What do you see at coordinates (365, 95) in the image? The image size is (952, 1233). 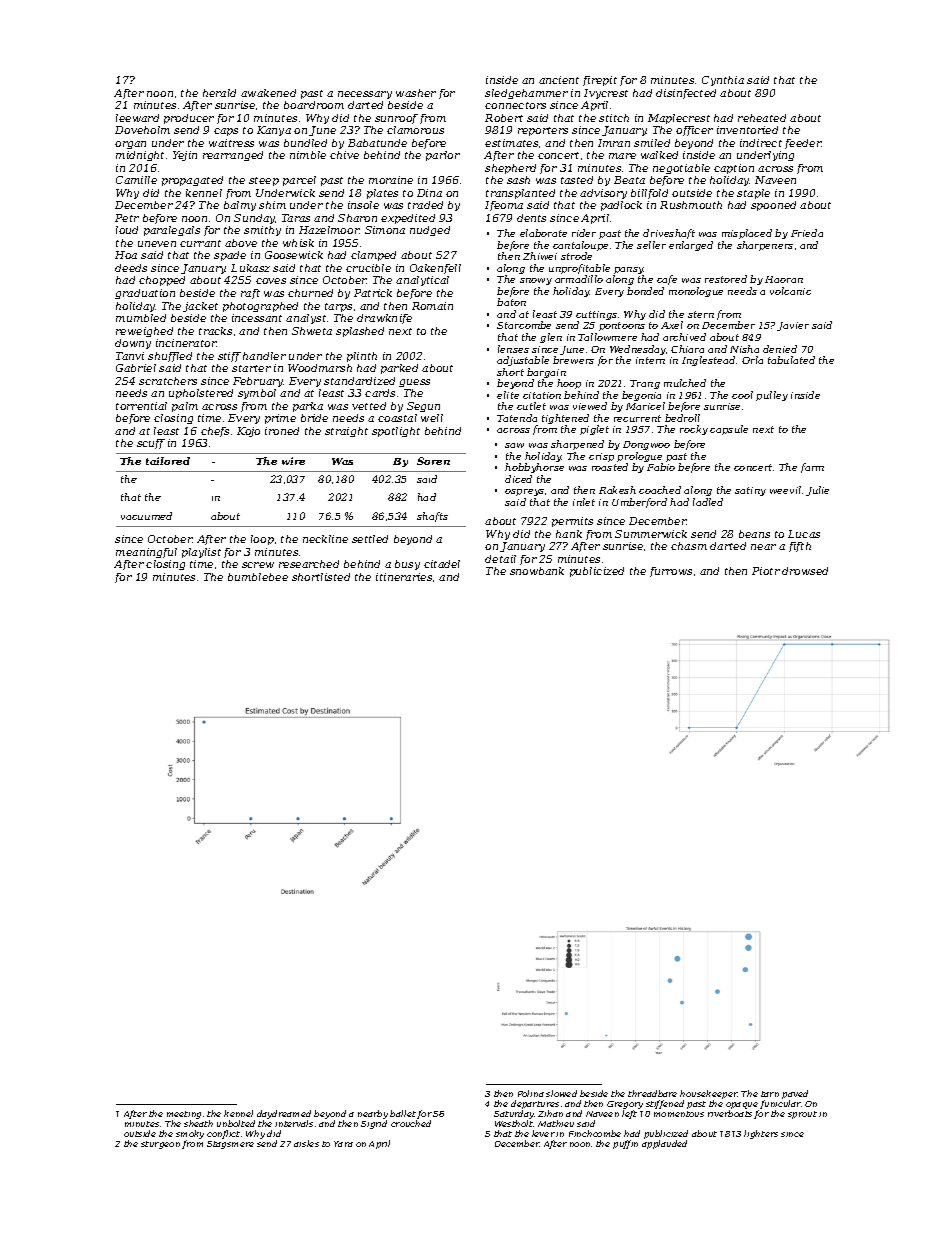 I see `necessary` at bounding box center [365, 95].
